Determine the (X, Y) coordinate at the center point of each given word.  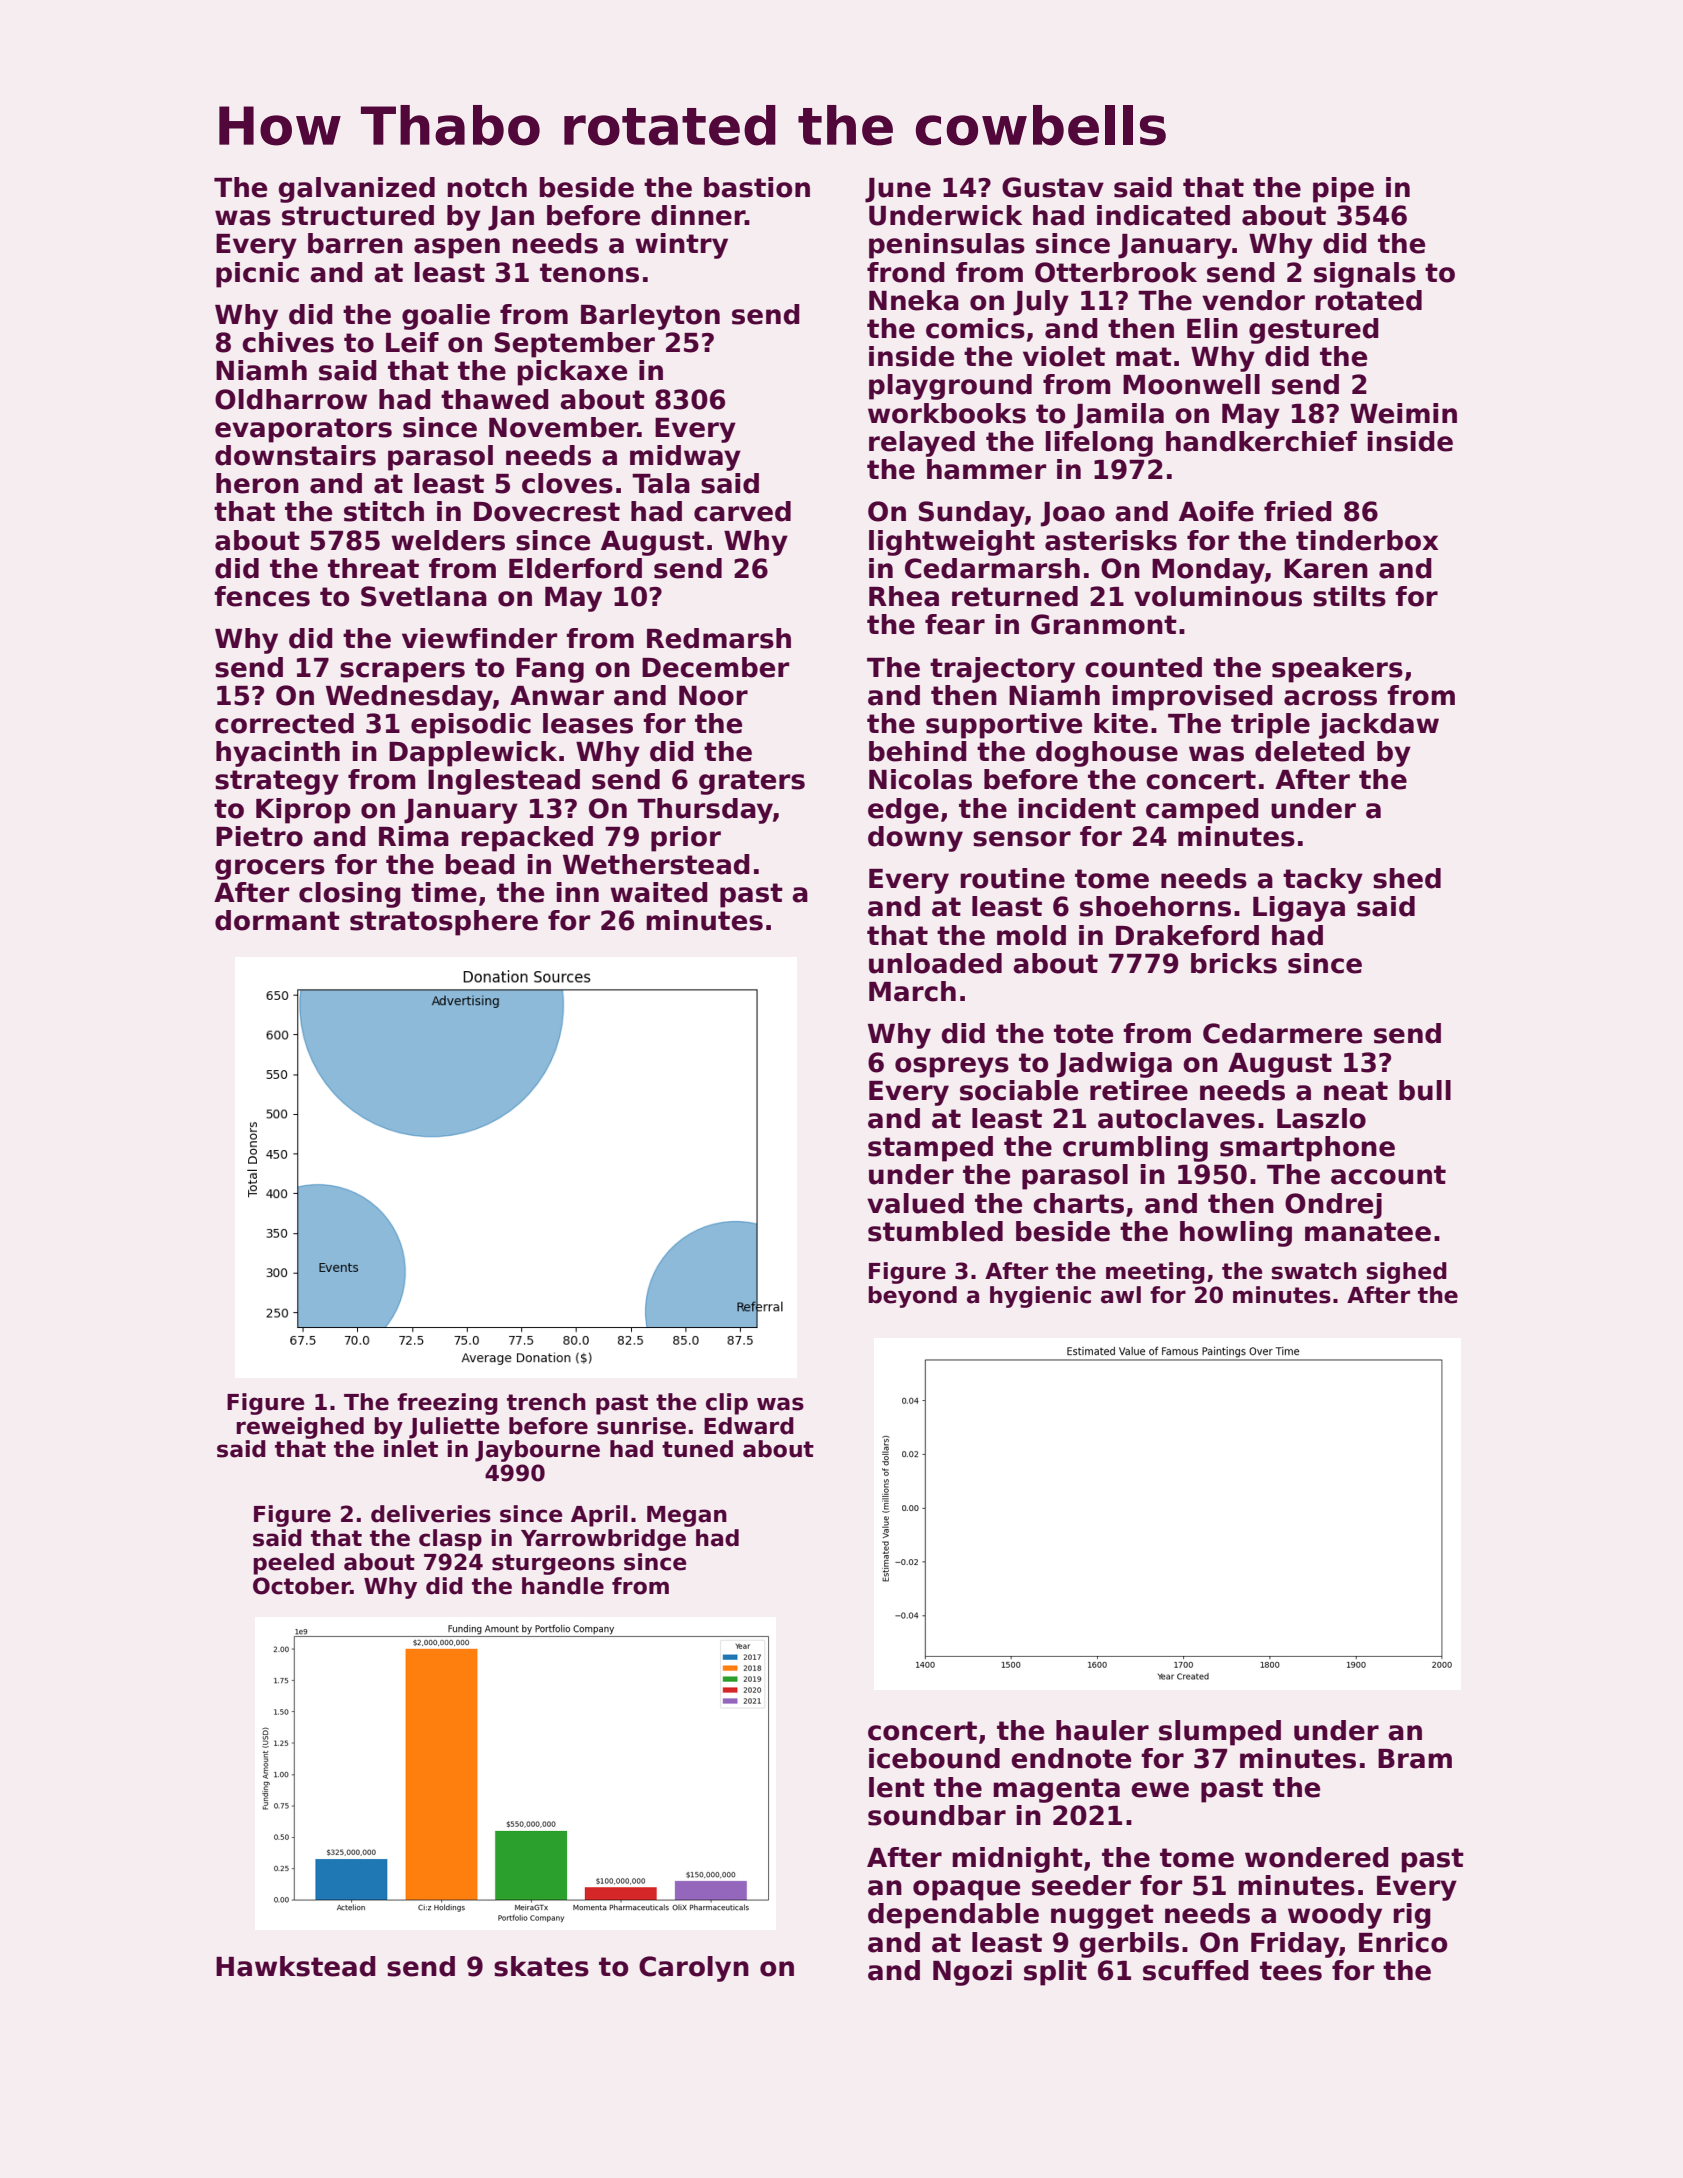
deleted (1309, 751)
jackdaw (1379, 726)
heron (257, 483)
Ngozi (972, 1973)
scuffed (1196, 1970)
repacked (527, 839)
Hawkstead (296, 1966)
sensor (1022, 839)
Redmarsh (719, 638)
